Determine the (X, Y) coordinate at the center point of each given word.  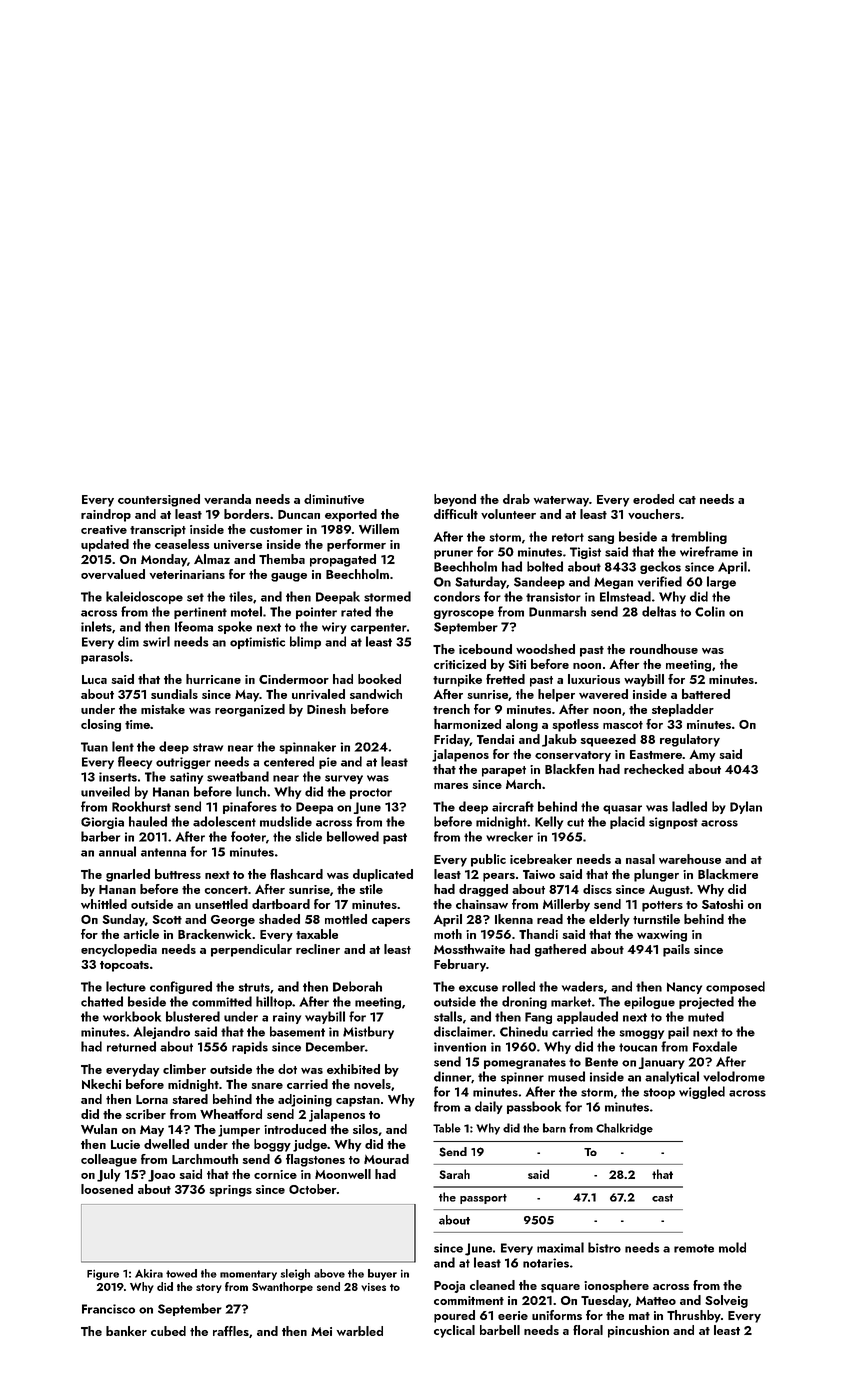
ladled (689, 806)
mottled (346, 919)
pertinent (200, 613)
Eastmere (656, 754)
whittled (104, 904)
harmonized (467, 724)
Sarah (454, 1174)
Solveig (726, 1301)
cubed (168, 1331)
